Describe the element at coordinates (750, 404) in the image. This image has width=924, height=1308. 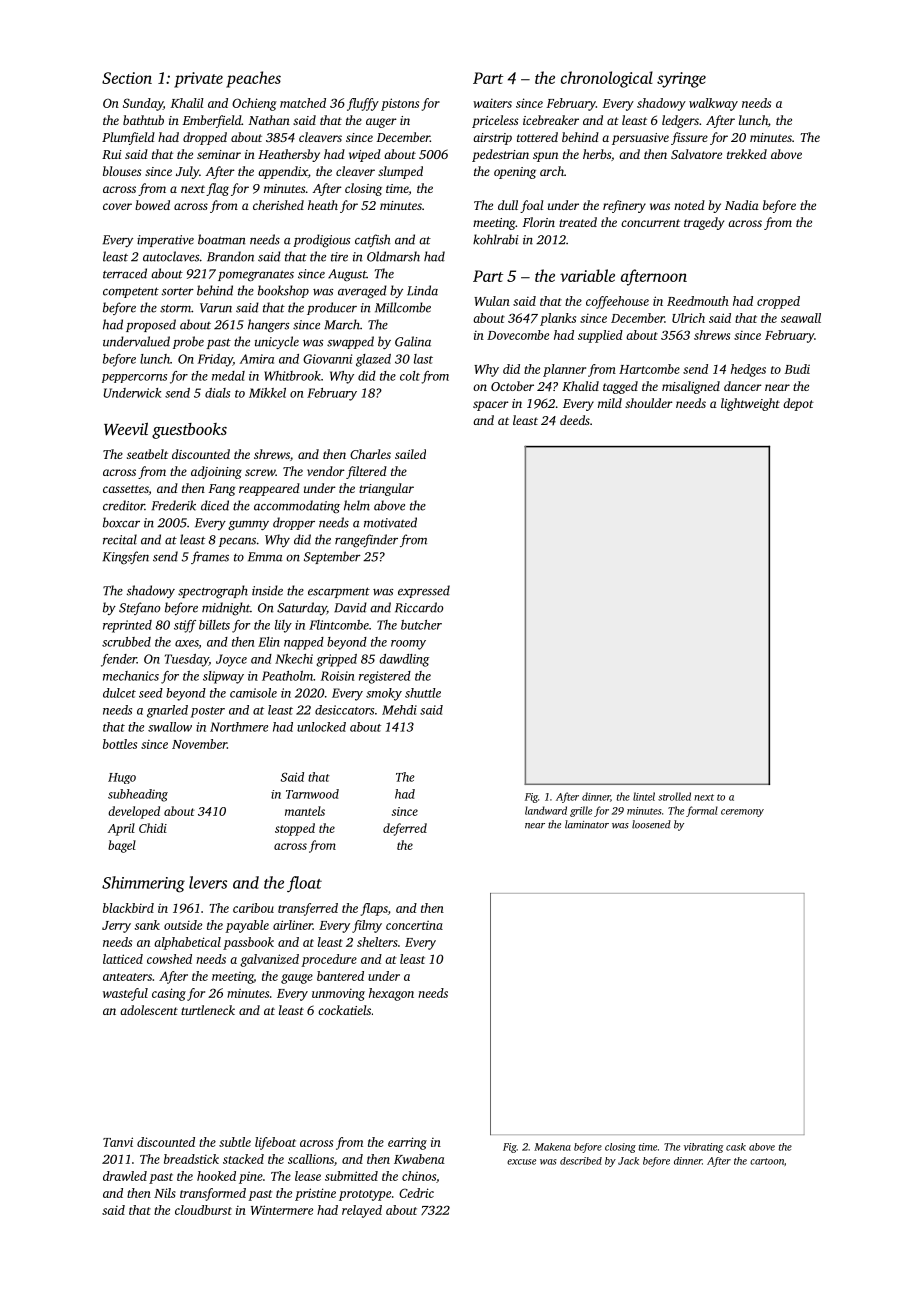
I see `lightweight` at that location.
